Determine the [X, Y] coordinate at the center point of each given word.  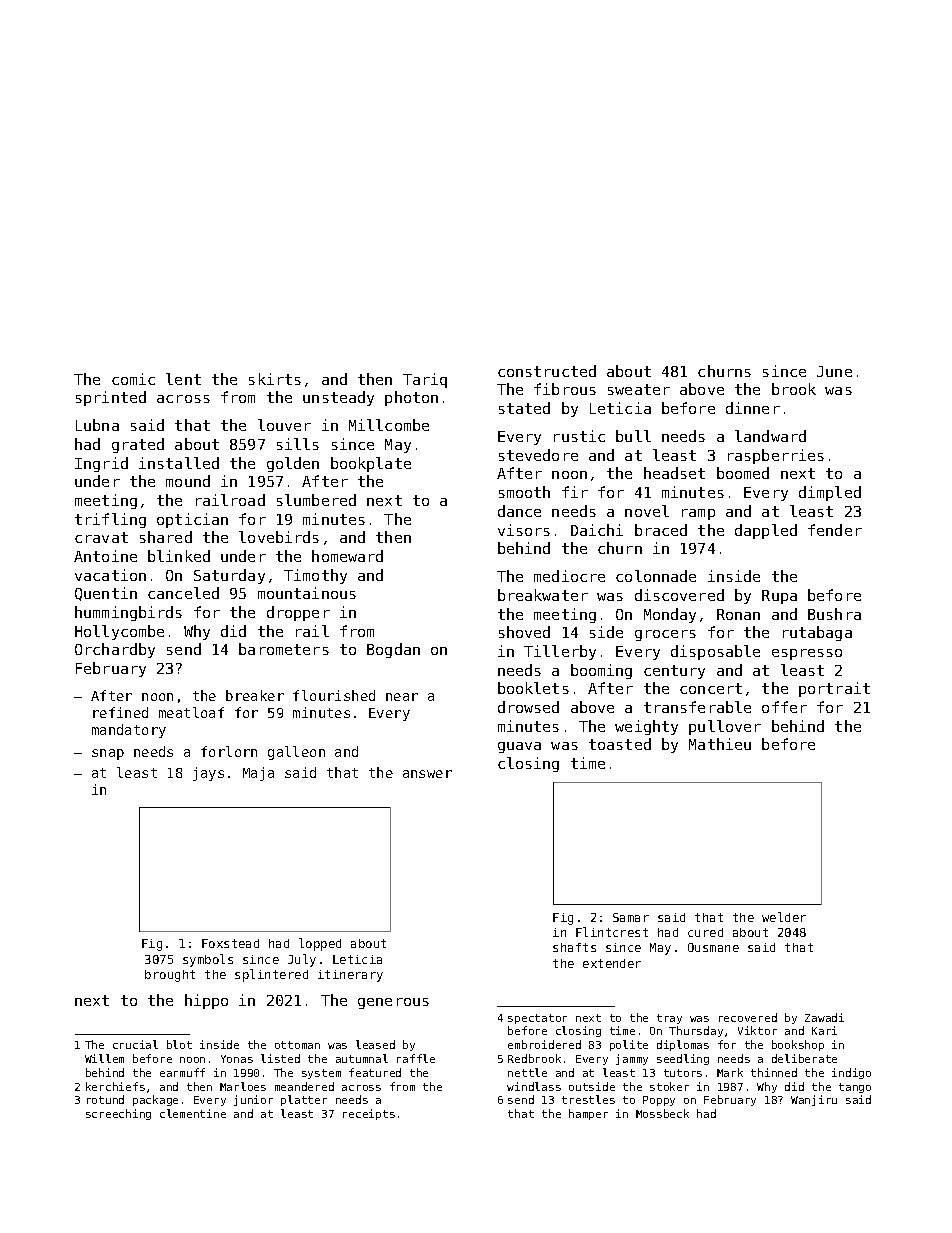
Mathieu [720, 744]
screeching [118, 1114]
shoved [524, 632]
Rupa [779, 597]
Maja [258, 774]
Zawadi [824, 1017]
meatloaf [191, 712]
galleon [296, 753]
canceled [183, 593]
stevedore [538, 455]
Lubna [97, 425]
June [834, 371]
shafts [574, 947]
